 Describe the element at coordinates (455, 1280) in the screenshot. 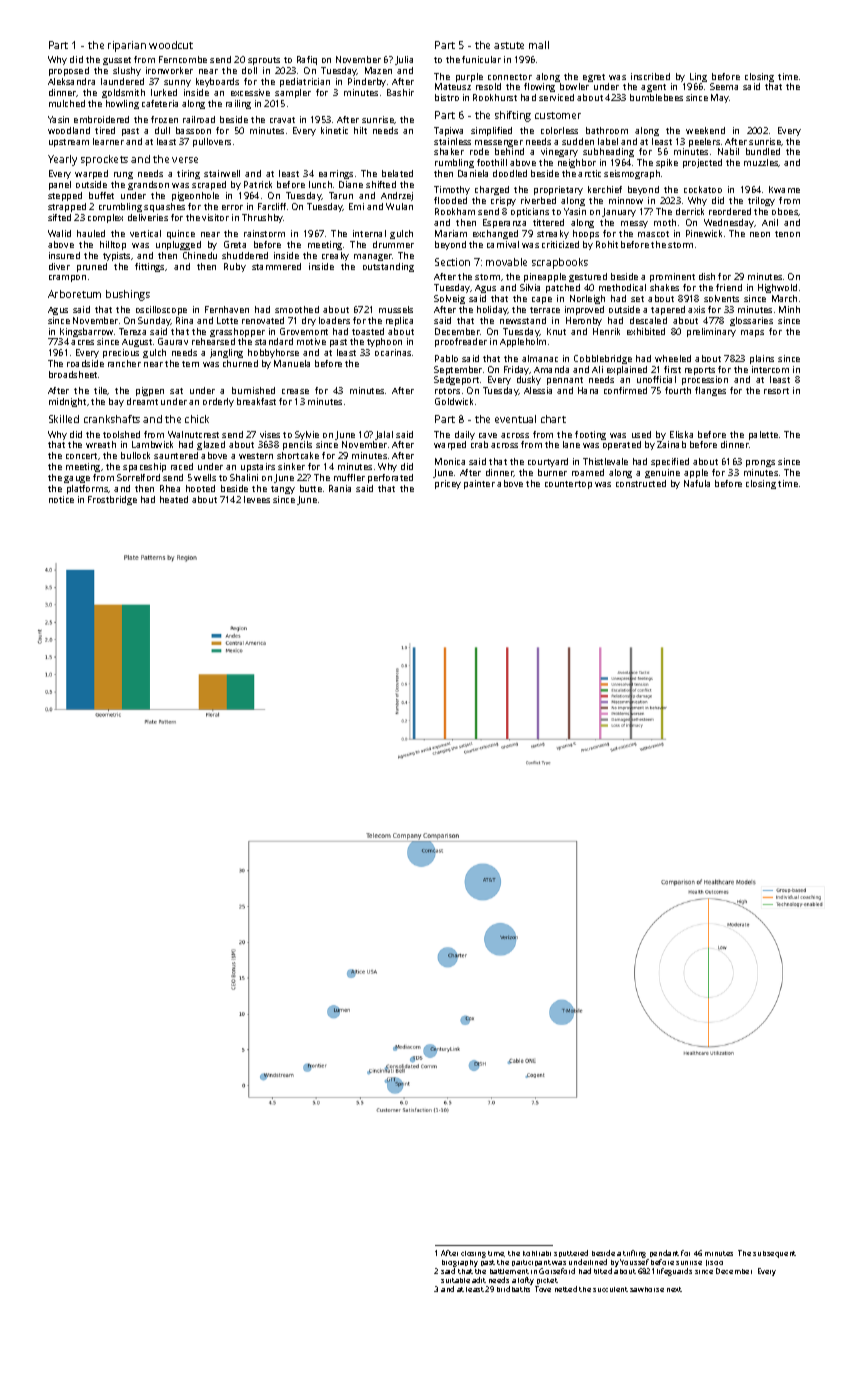

I see `suitable` at that location.
